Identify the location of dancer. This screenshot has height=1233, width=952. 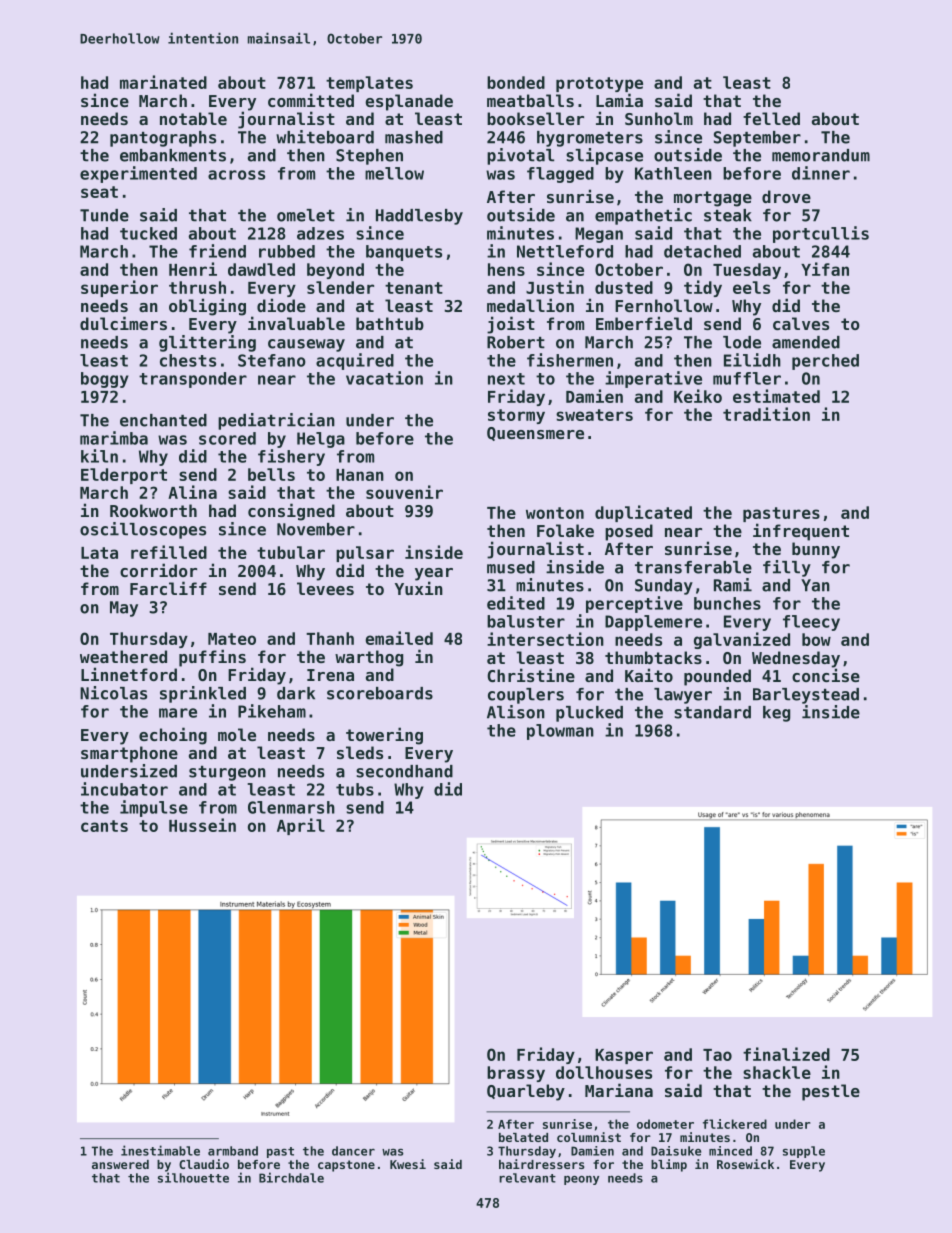
(353, 1151).
